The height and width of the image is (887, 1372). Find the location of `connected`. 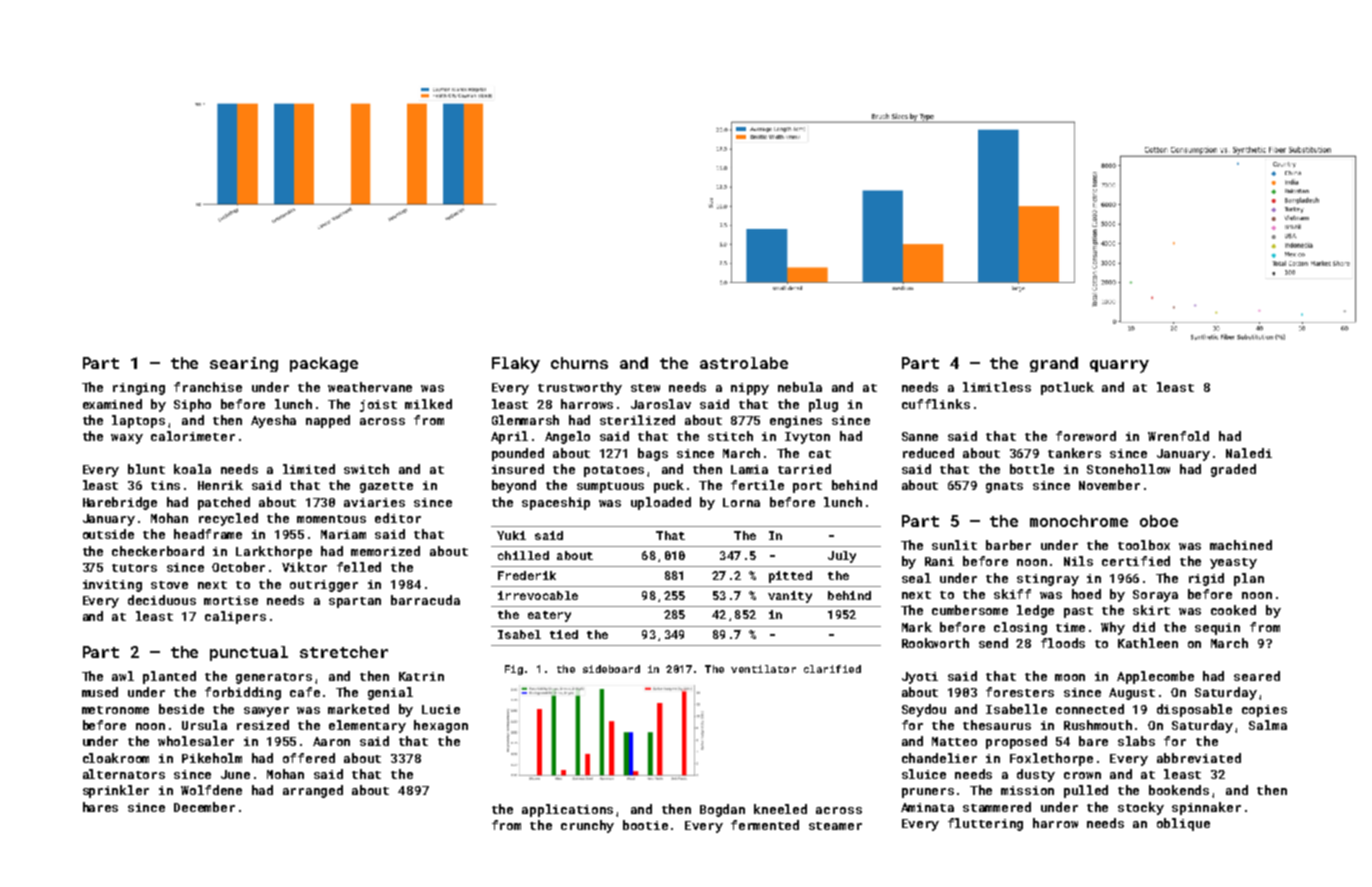

connected is located at coordinates (1090, 709).
